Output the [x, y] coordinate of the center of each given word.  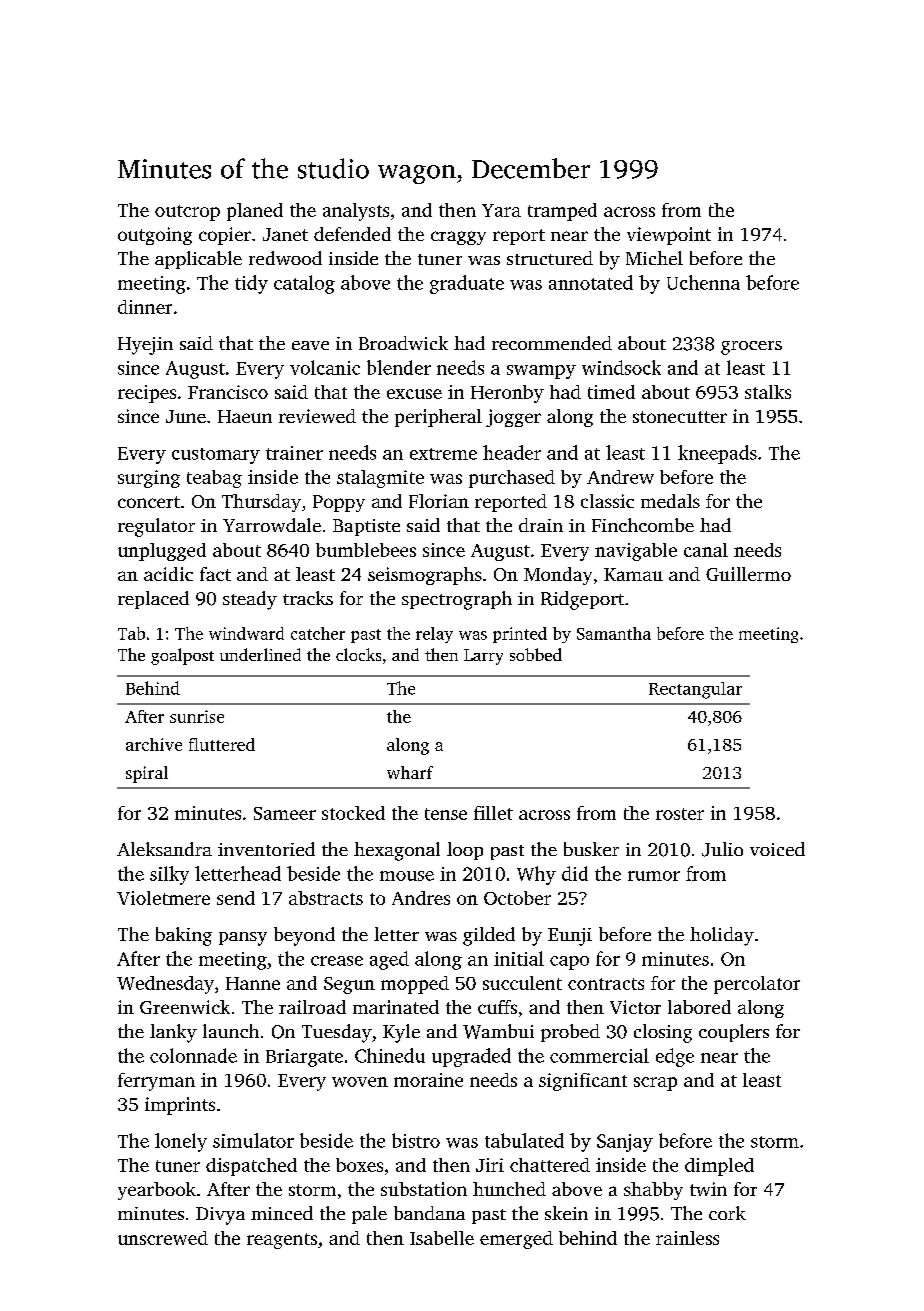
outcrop [187, 213]
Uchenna [703, 282]
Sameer [285, 813]
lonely [181, 1142]
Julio [722, 849]
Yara [501, 210]
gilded [489, 936]
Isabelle [442, 1238]
